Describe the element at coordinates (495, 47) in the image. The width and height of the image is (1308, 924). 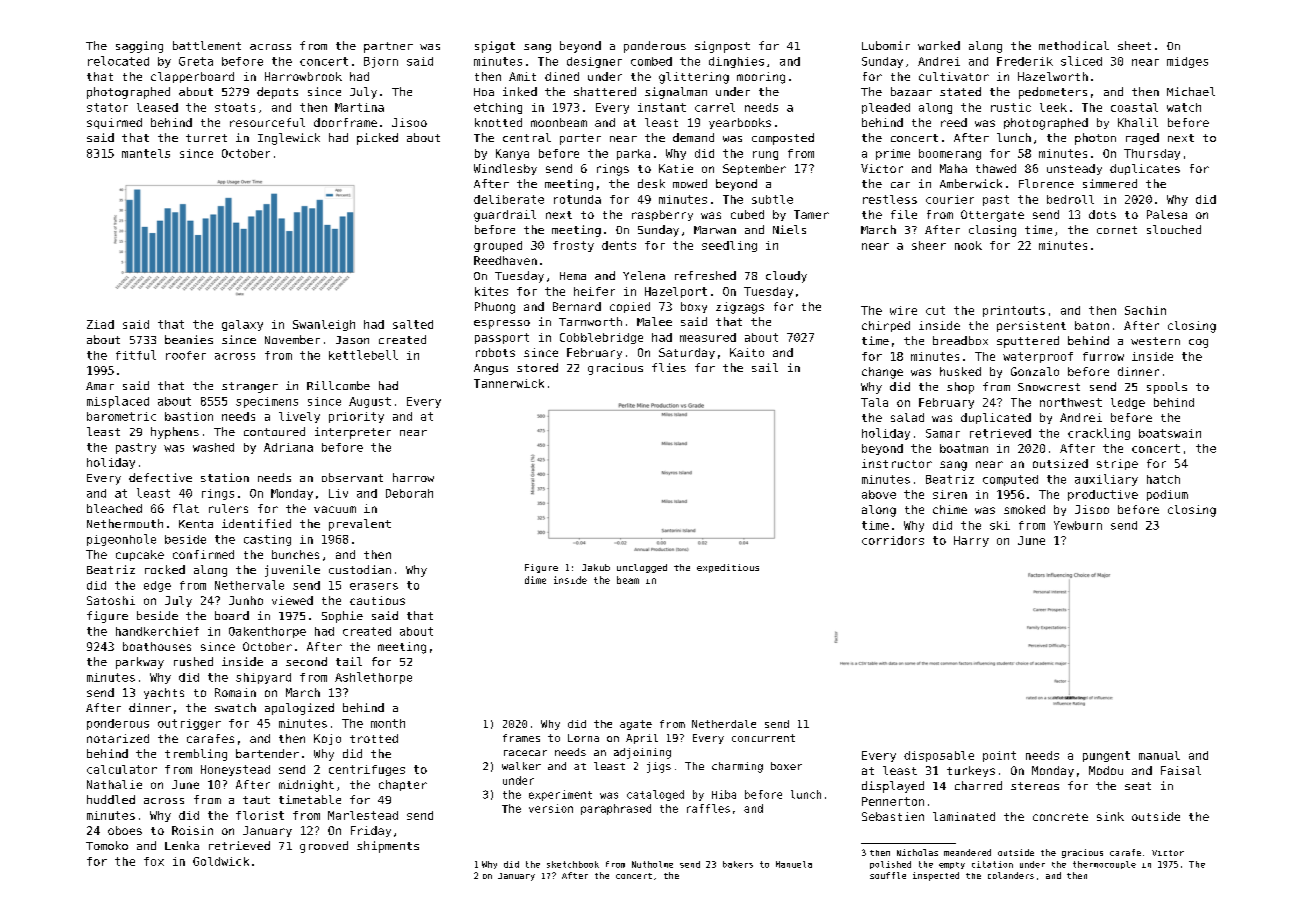
I see `spigot` at that location.
